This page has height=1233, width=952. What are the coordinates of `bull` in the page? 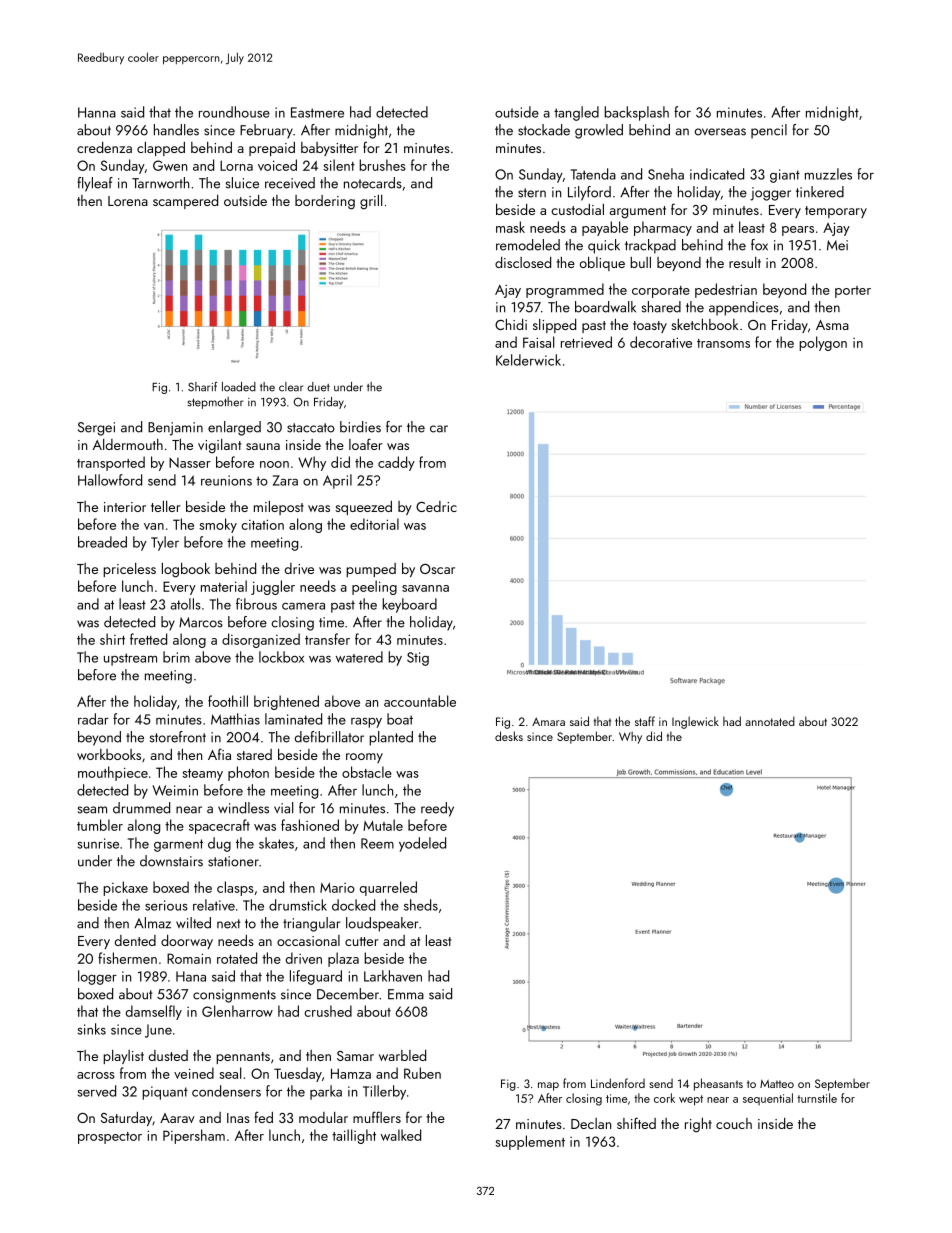 It's located at (640, 262).
